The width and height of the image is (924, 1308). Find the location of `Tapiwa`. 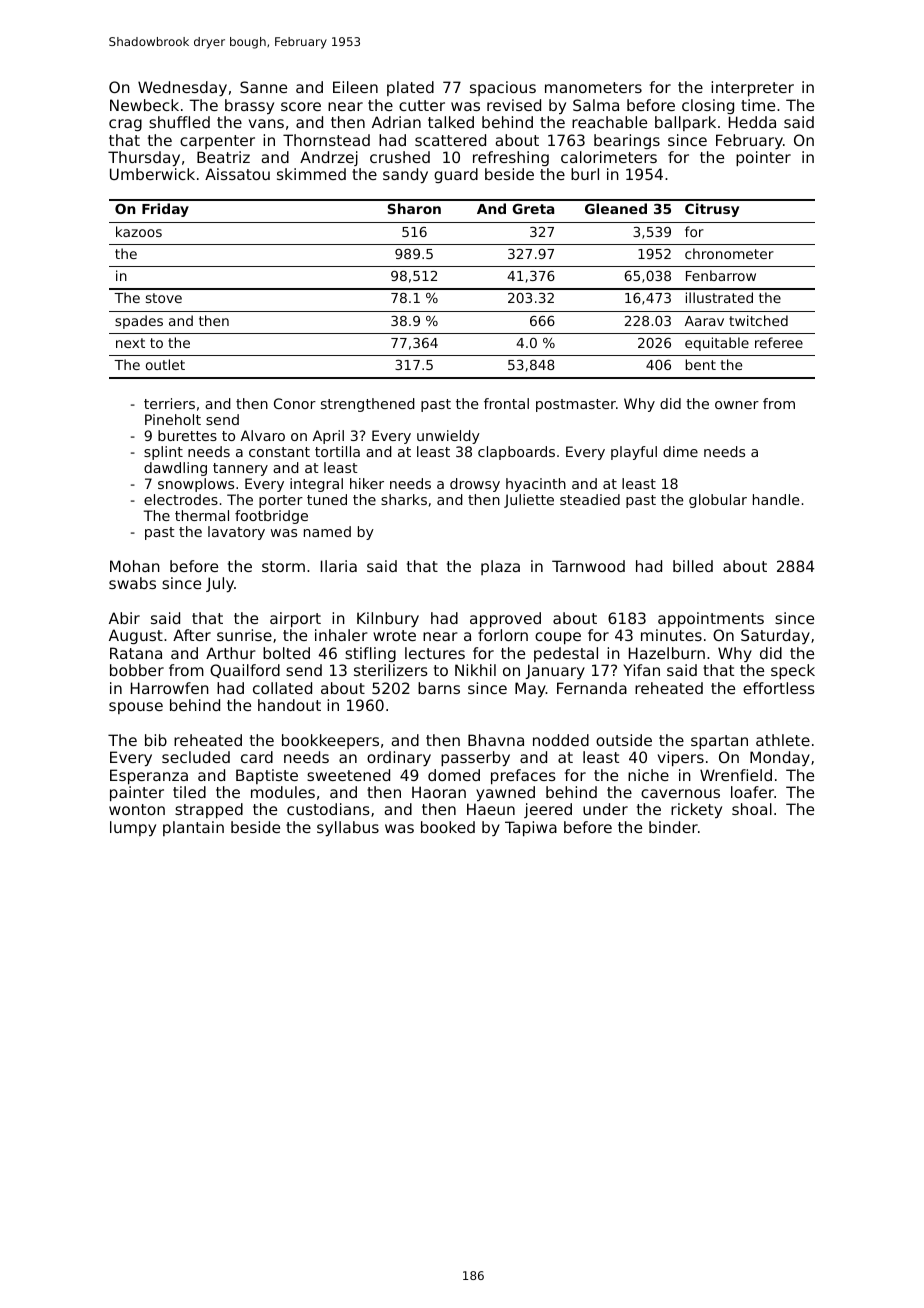

Tapiwa is located at coordinates (531, 828).
